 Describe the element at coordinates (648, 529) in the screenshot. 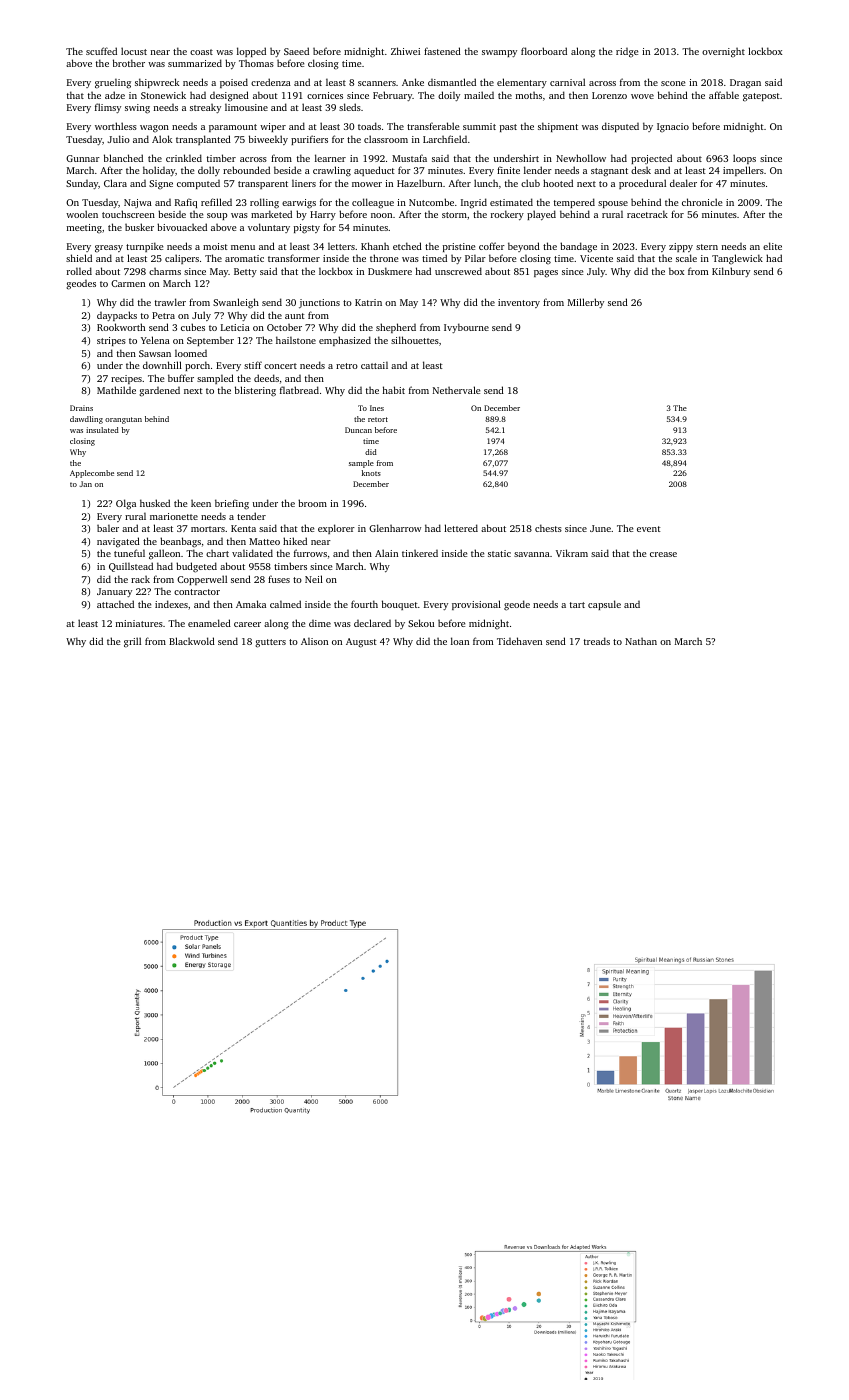

I see `event` at that location.
